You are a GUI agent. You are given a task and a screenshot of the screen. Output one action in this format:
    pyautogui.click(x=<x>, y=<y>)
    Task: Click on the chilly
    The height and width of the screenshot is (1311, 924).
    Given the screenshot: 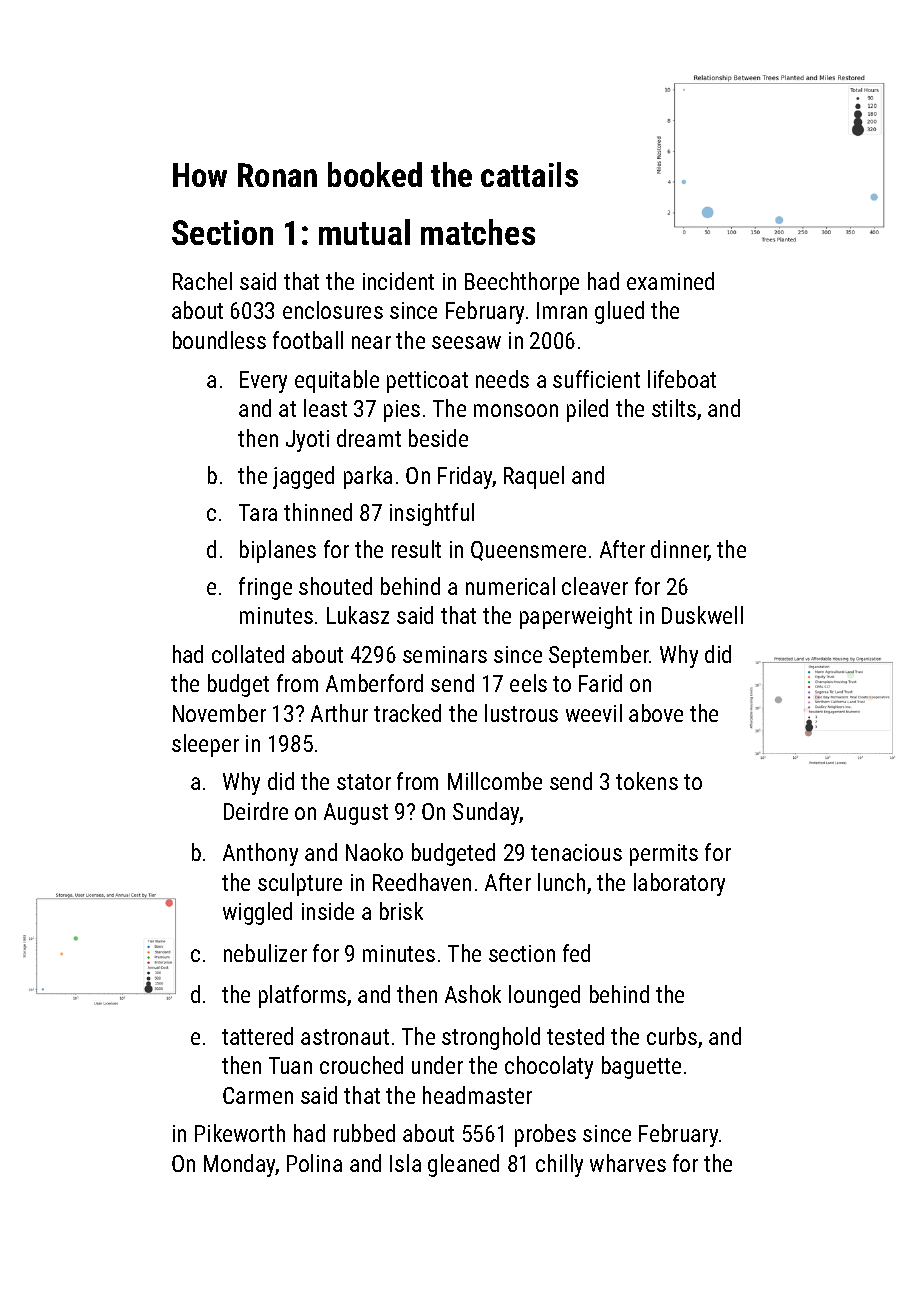 What is the action you would take?
    pyautogui.click(x=559, y=1165)
